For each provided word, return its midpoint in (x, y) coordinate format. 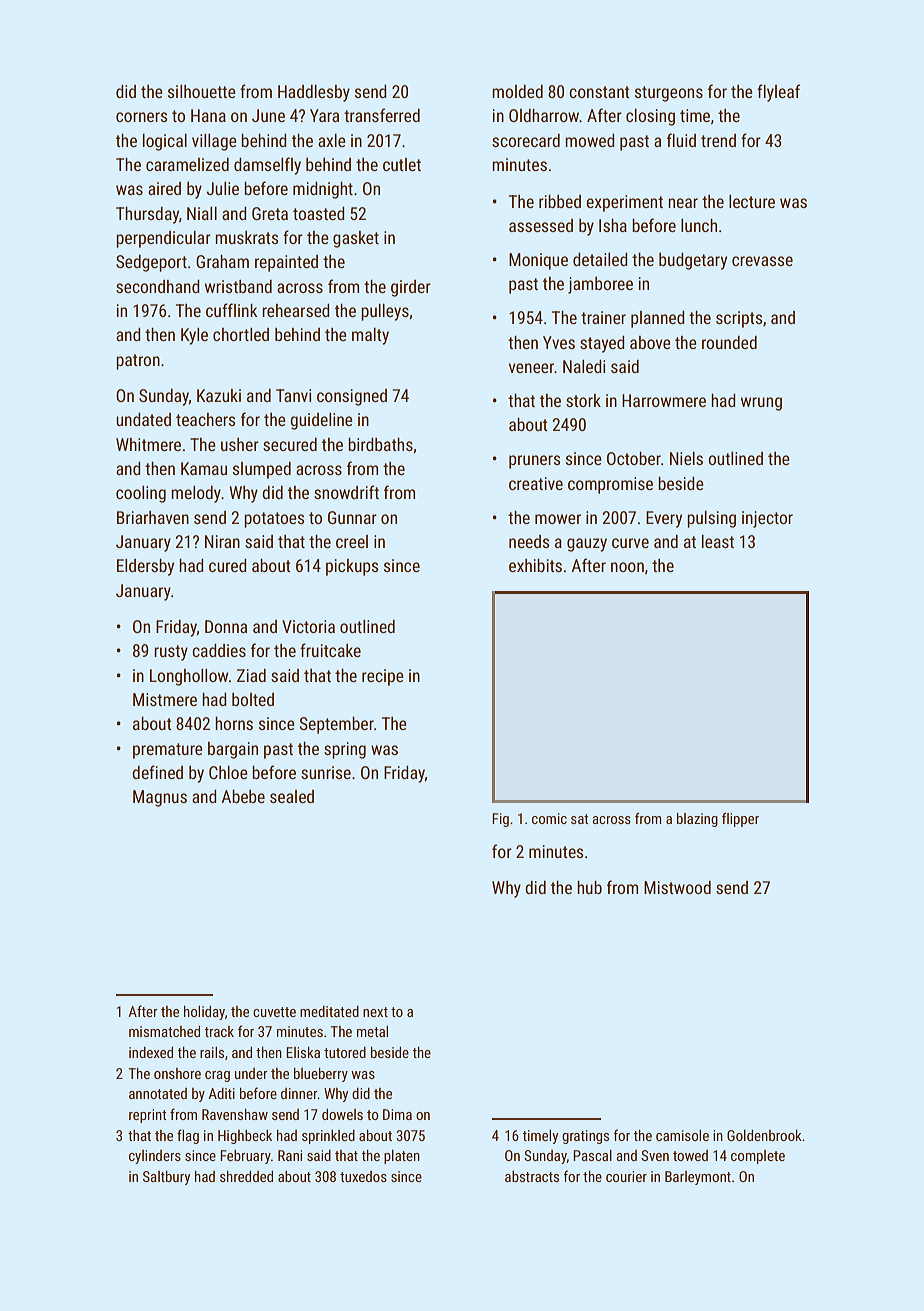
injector (767, 519)
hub (589, 887)
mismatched (164, 1031)
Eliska (303, 1052)
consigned (352, 397)
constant (599, 92)
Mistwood (677, 887)
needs (529, 541)
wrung (761, 404)
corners (142, 117)
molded (517, 91)
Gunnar (352, 517)
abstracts (532, 1176)
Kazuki (219, 395)
